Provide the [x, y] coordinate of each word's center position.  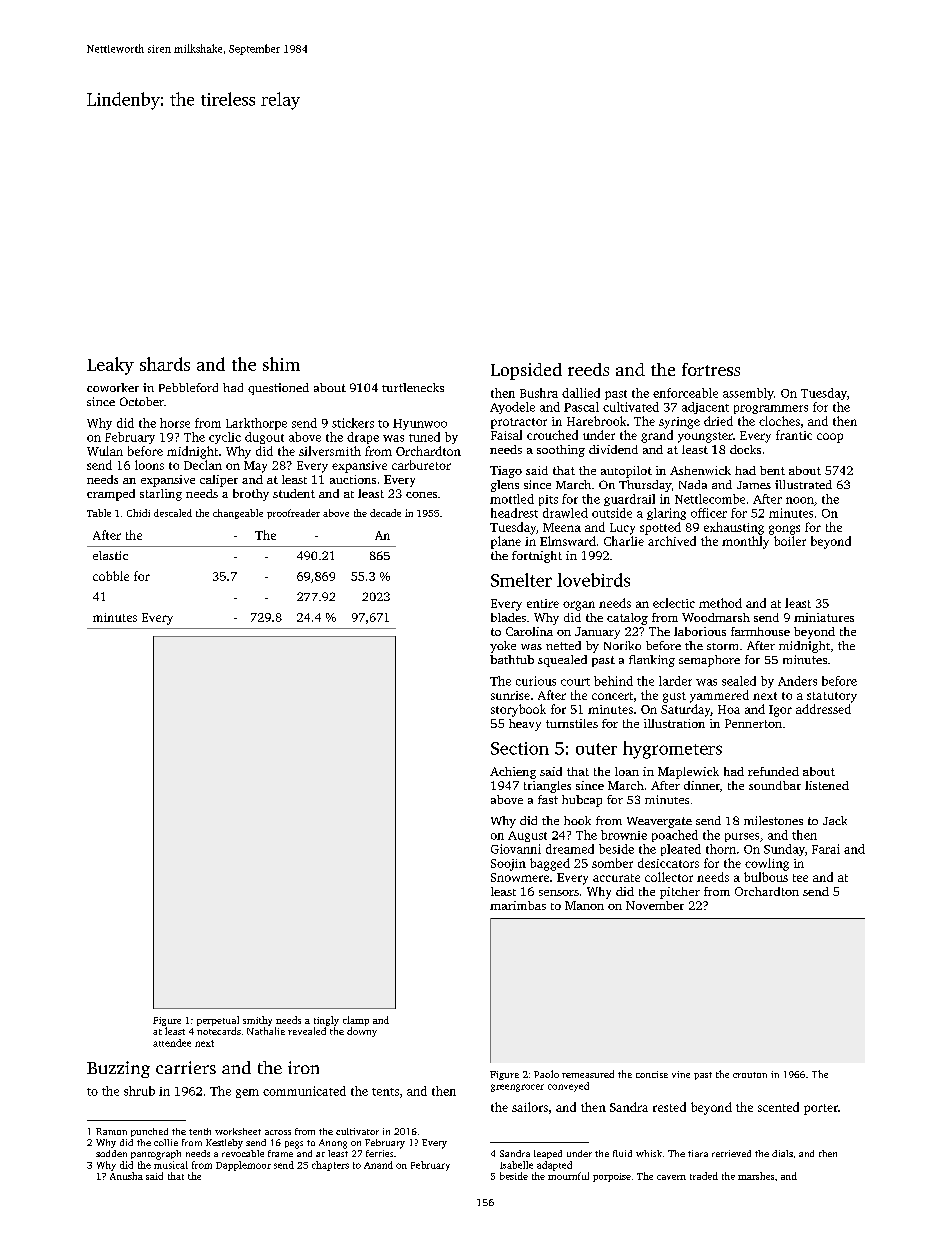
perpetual [218, 1021]
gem [247, 1093]
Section [520, 748]
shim [281, 364]
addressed [823, 709]
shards [165, 364]
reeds [588, 369]
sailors [530, 1107]
